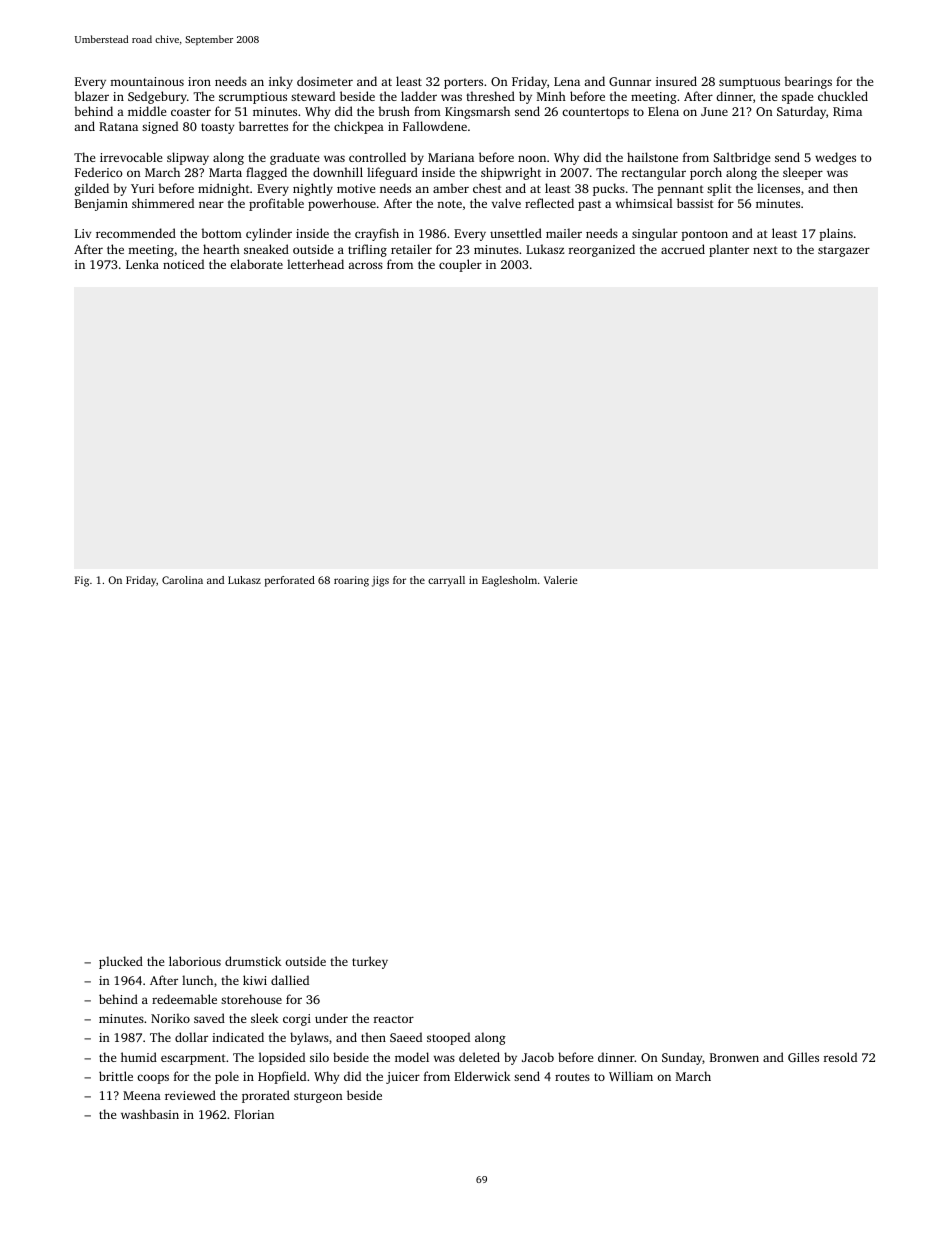 This screenshot has height=1233, width=952. What do you see at coordinates (182, 580) in the screenshot?
I see `Carolina` at bounding box center [182, 580].
